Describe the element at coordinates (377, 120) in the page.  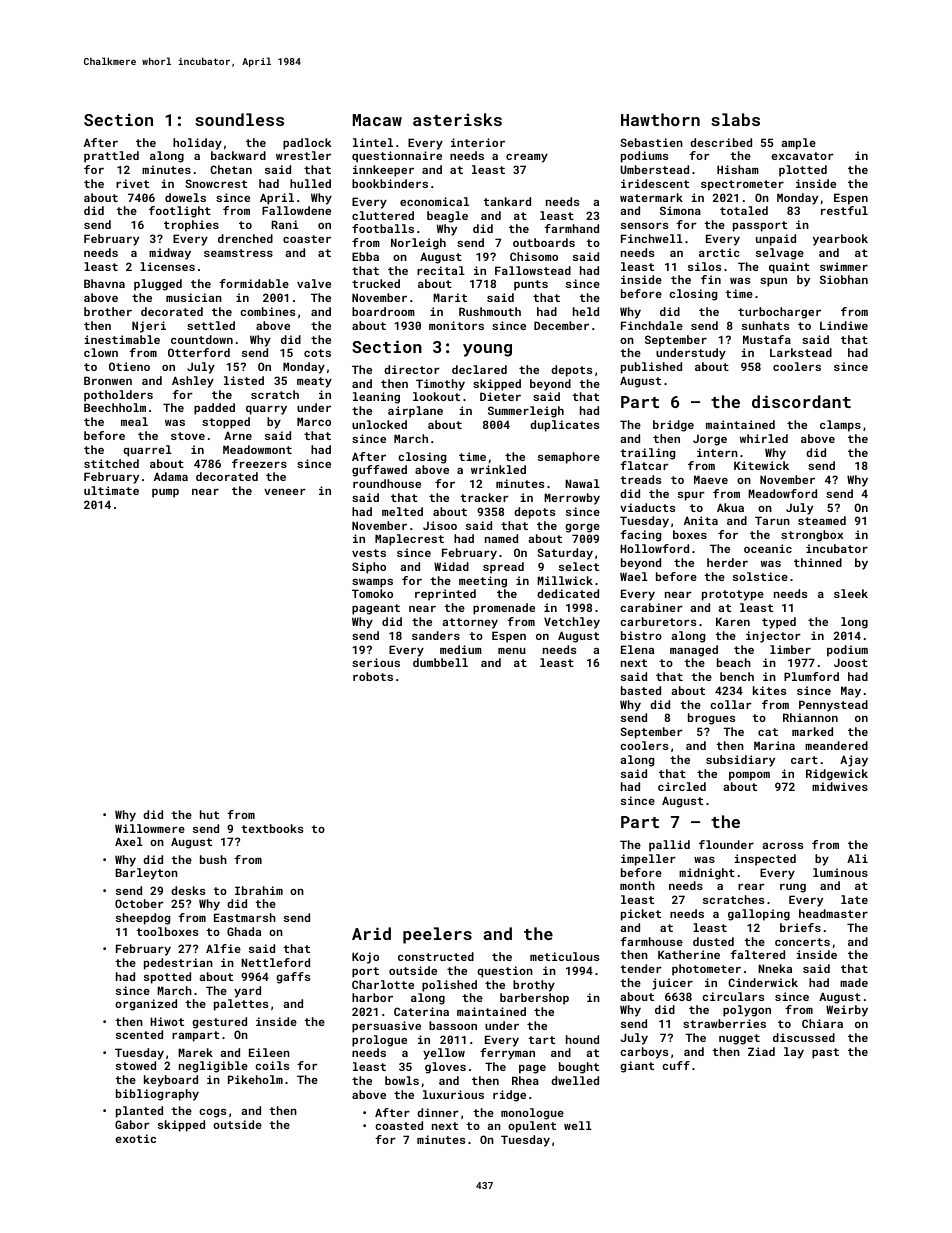
I see `Macaw` at that location.
